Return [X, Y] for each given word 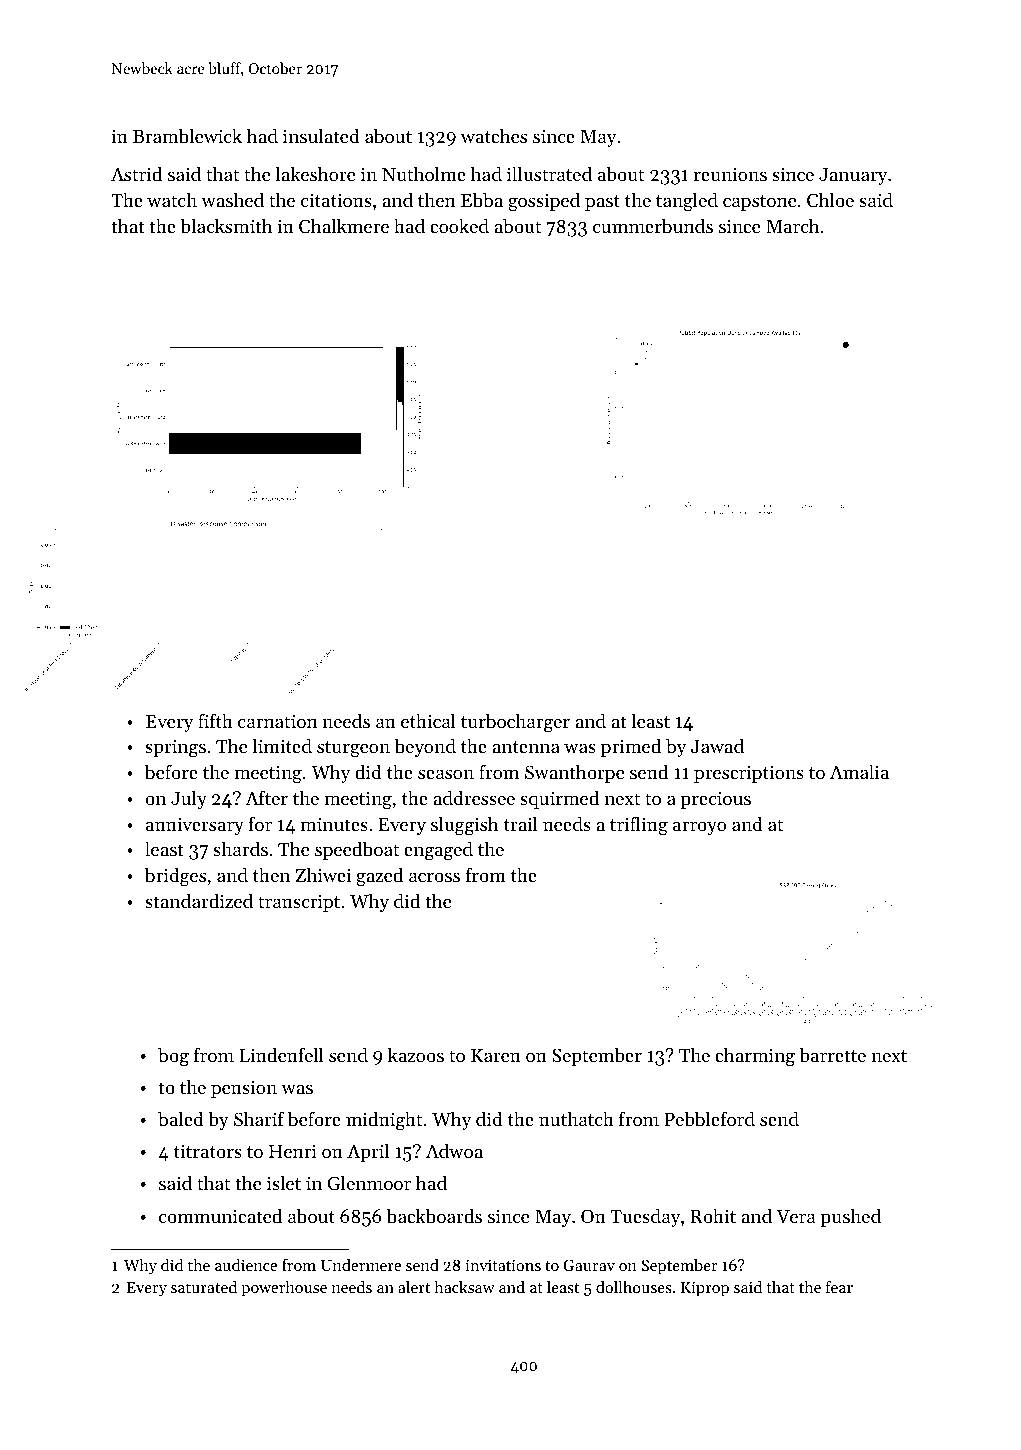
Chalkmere [344, 226]
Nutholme [424, 173]
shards [240, 848]
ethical [428, 720]
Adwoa [454, 1150]
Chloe [830, 200]
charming [755, 1057]
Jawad [717, 745]
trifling [639, 826]
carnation [278, 721]
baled [181, 1119]
